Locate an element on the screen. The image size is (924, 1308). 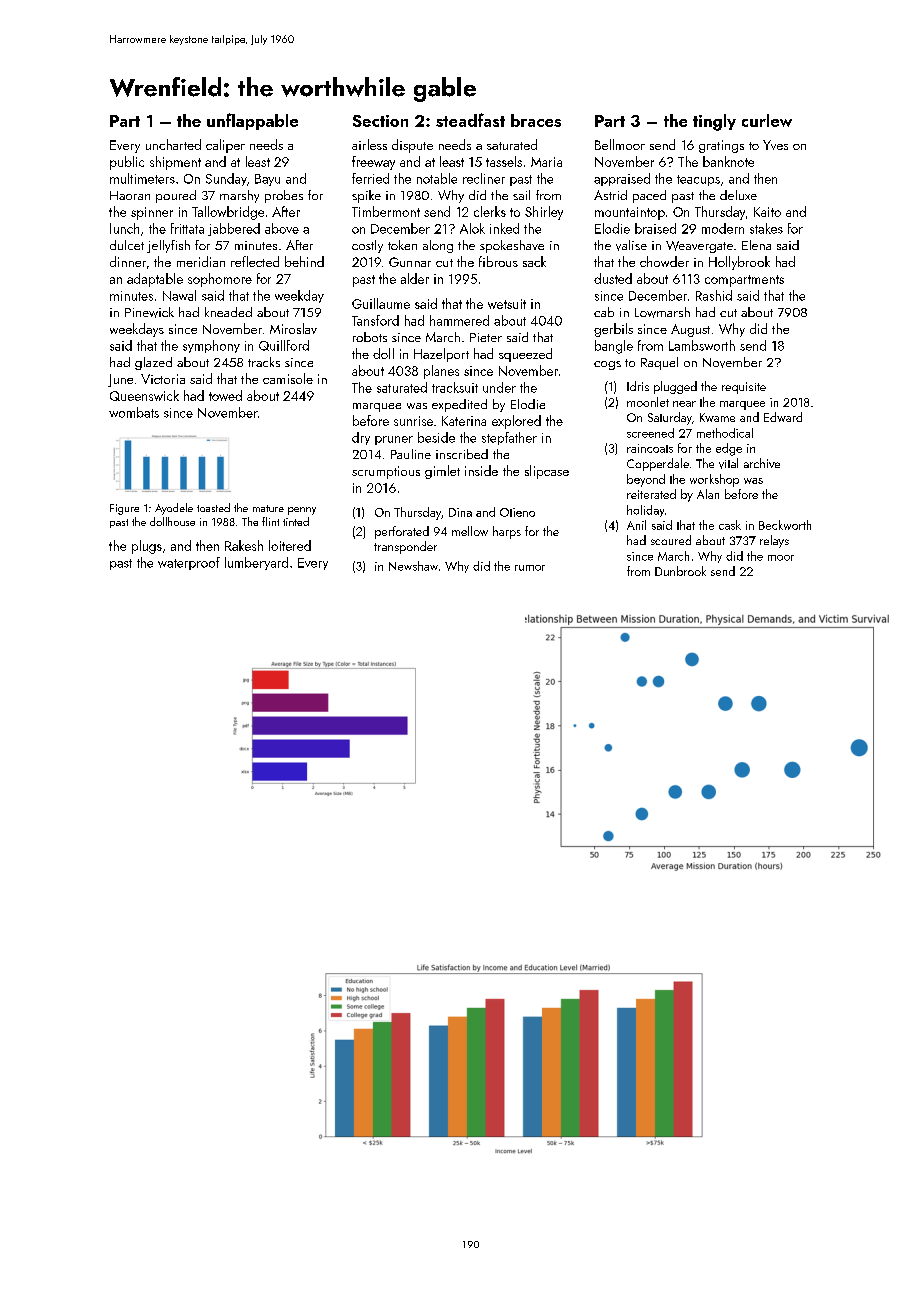
Hollybrook is located at coordinates (739, 263).
